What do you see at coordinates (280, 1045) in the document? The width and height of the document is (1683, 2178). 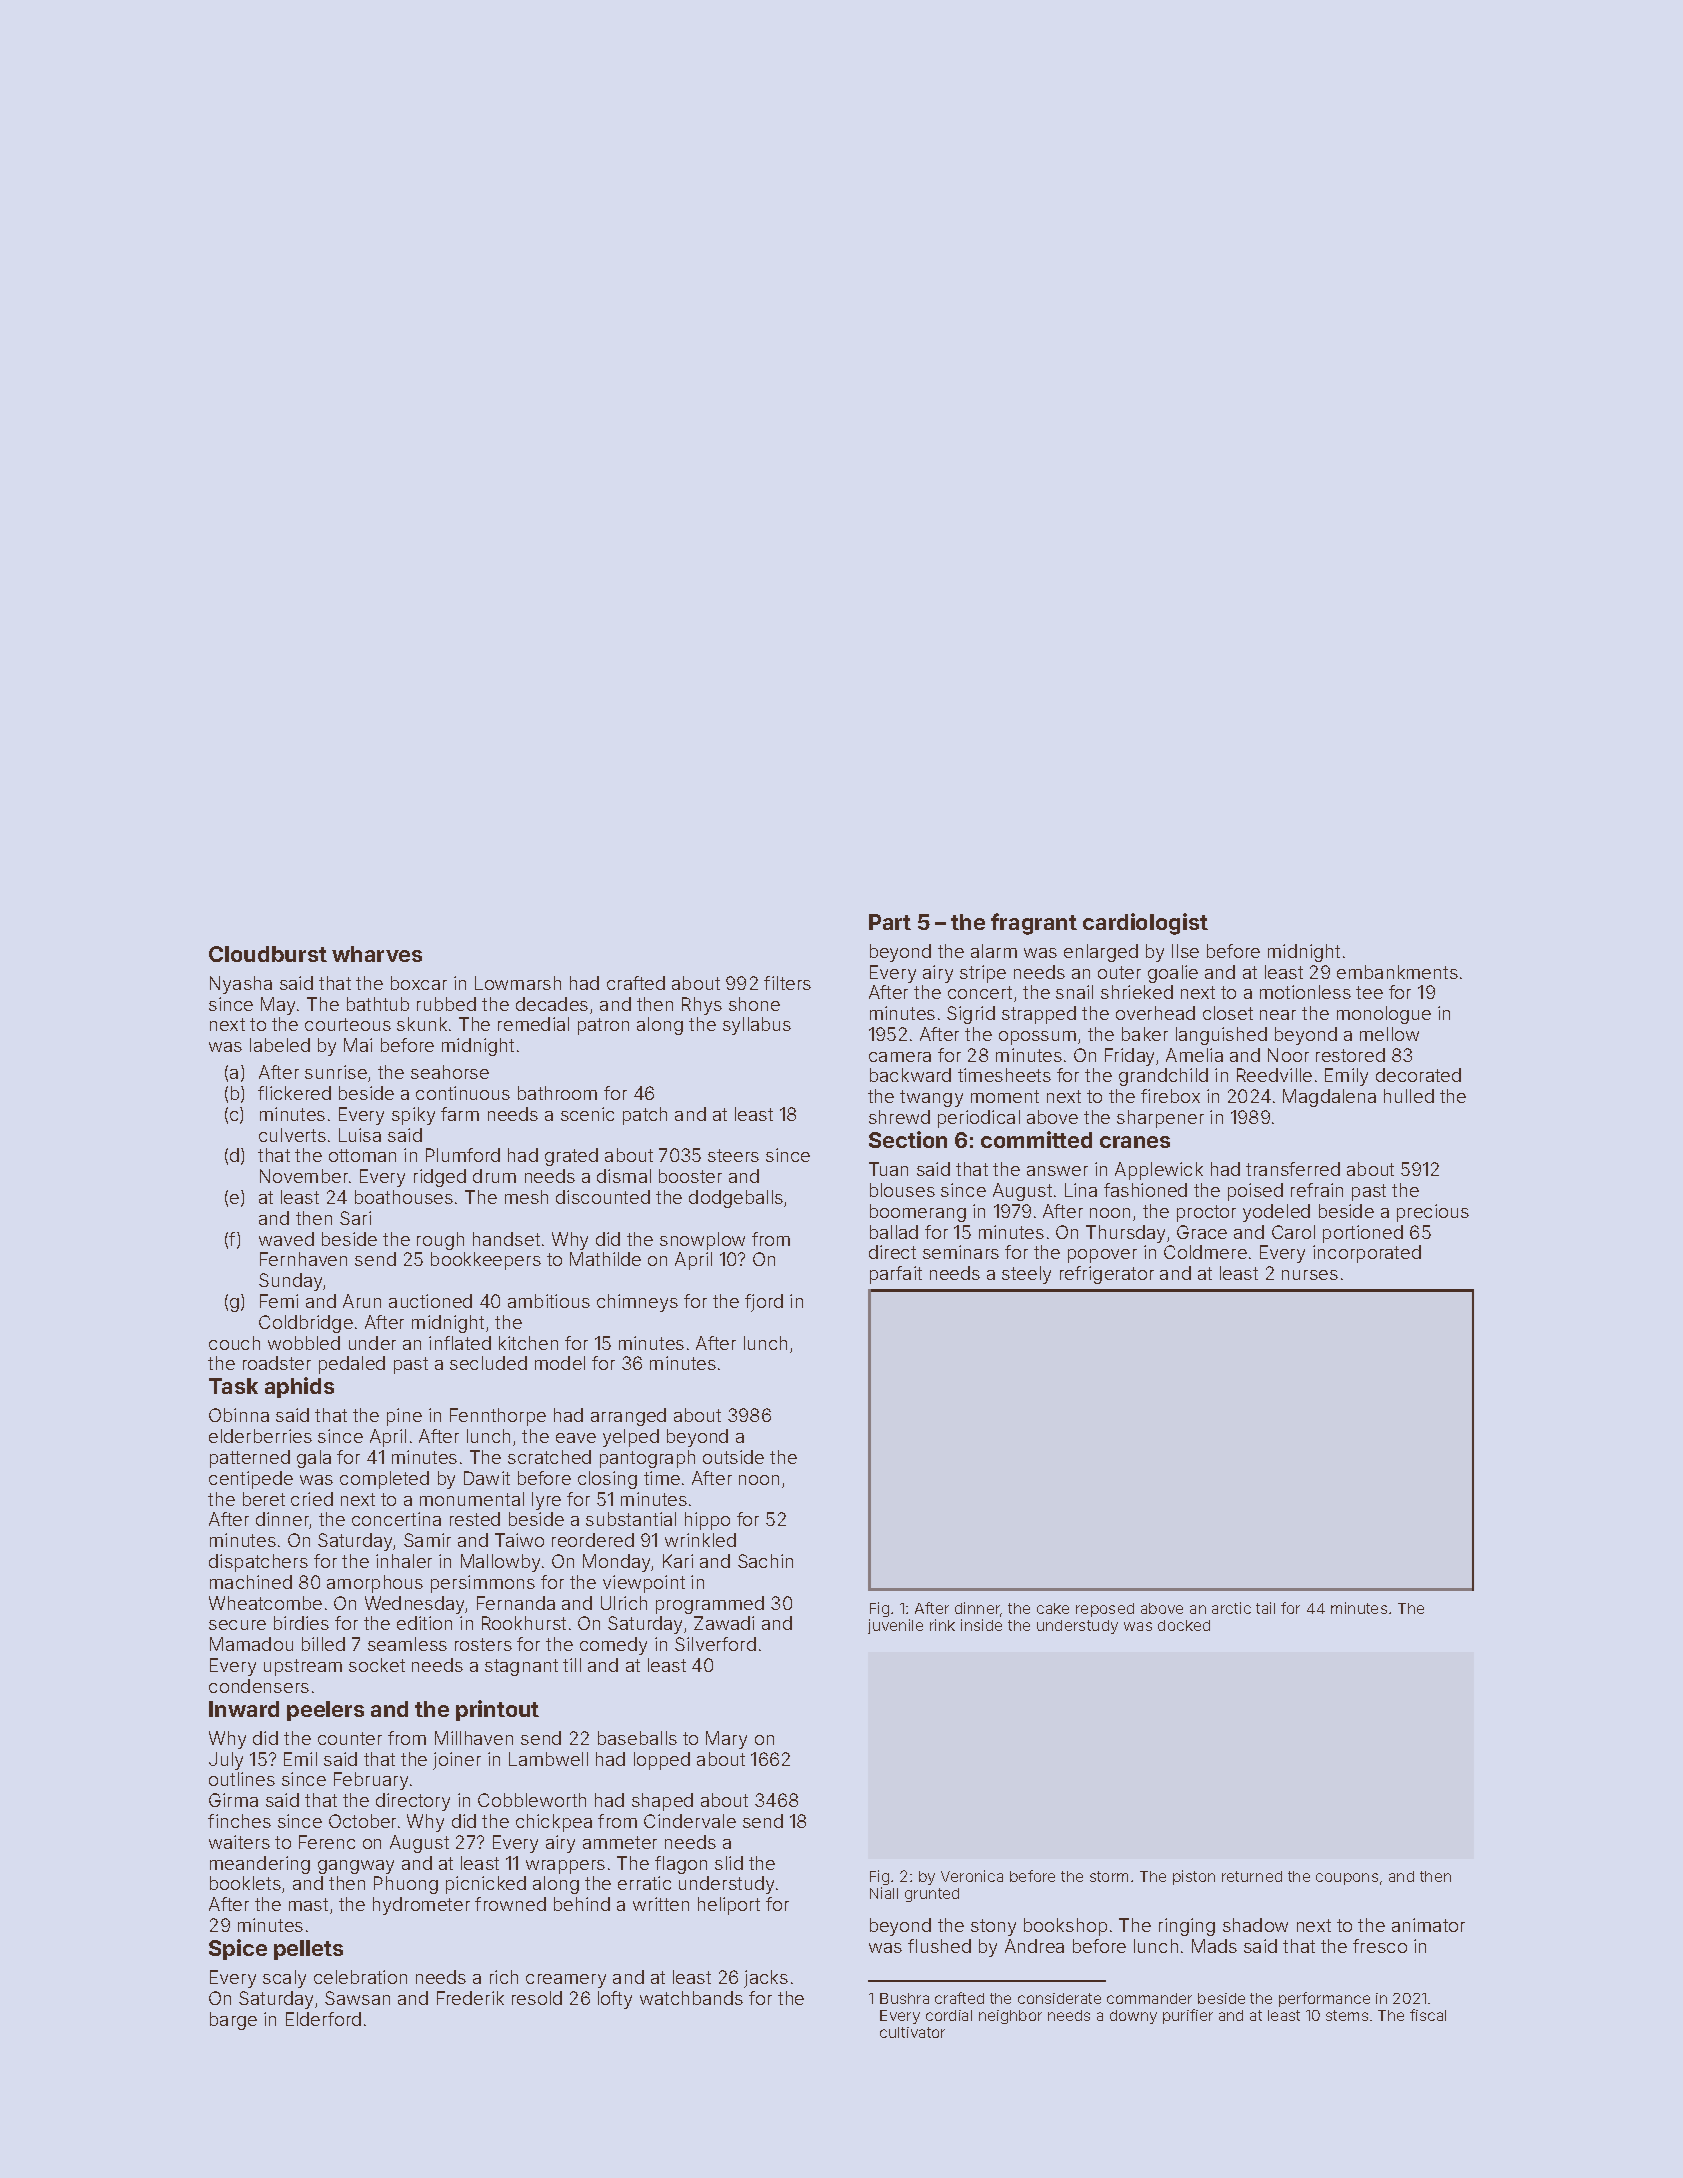 I see `labeled` at bounding box center [280, 1045].
